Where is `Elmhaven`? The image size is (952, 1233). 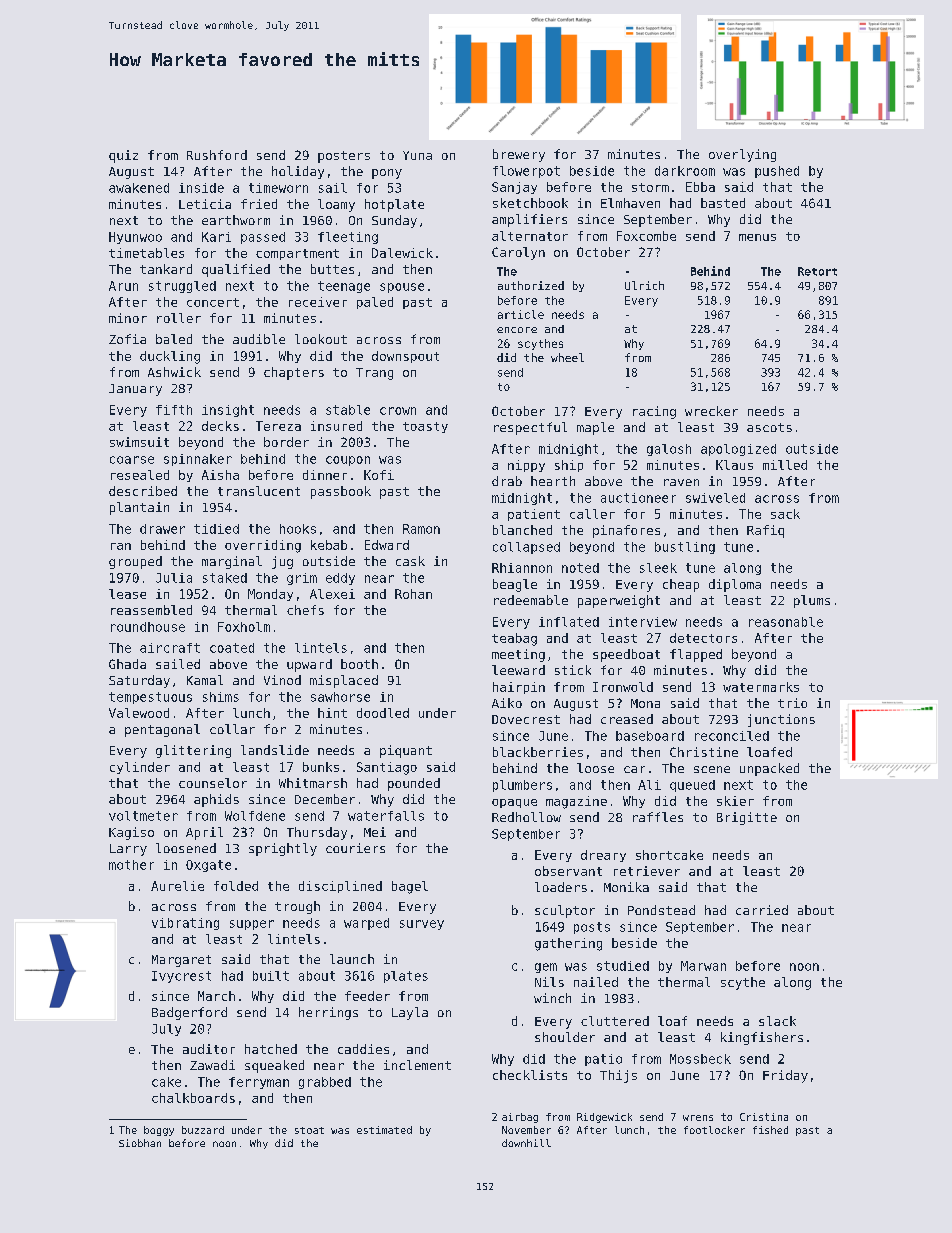
Elmhaven is located at coordinates (630, 203).
